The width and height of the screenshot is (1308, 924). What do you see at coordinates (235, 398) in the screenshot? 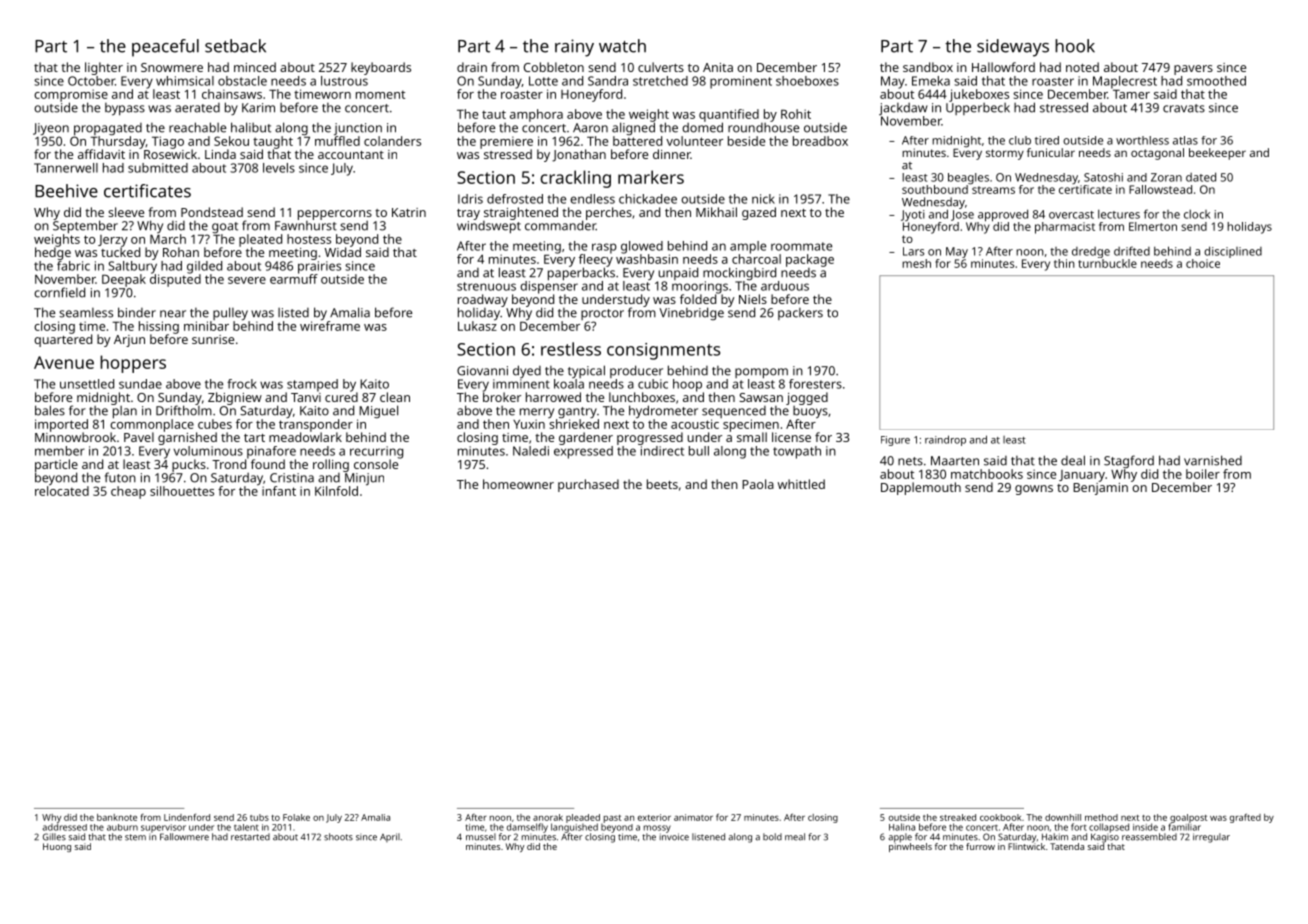
I see `Zbigniew` at bounding box center [235, 398].
